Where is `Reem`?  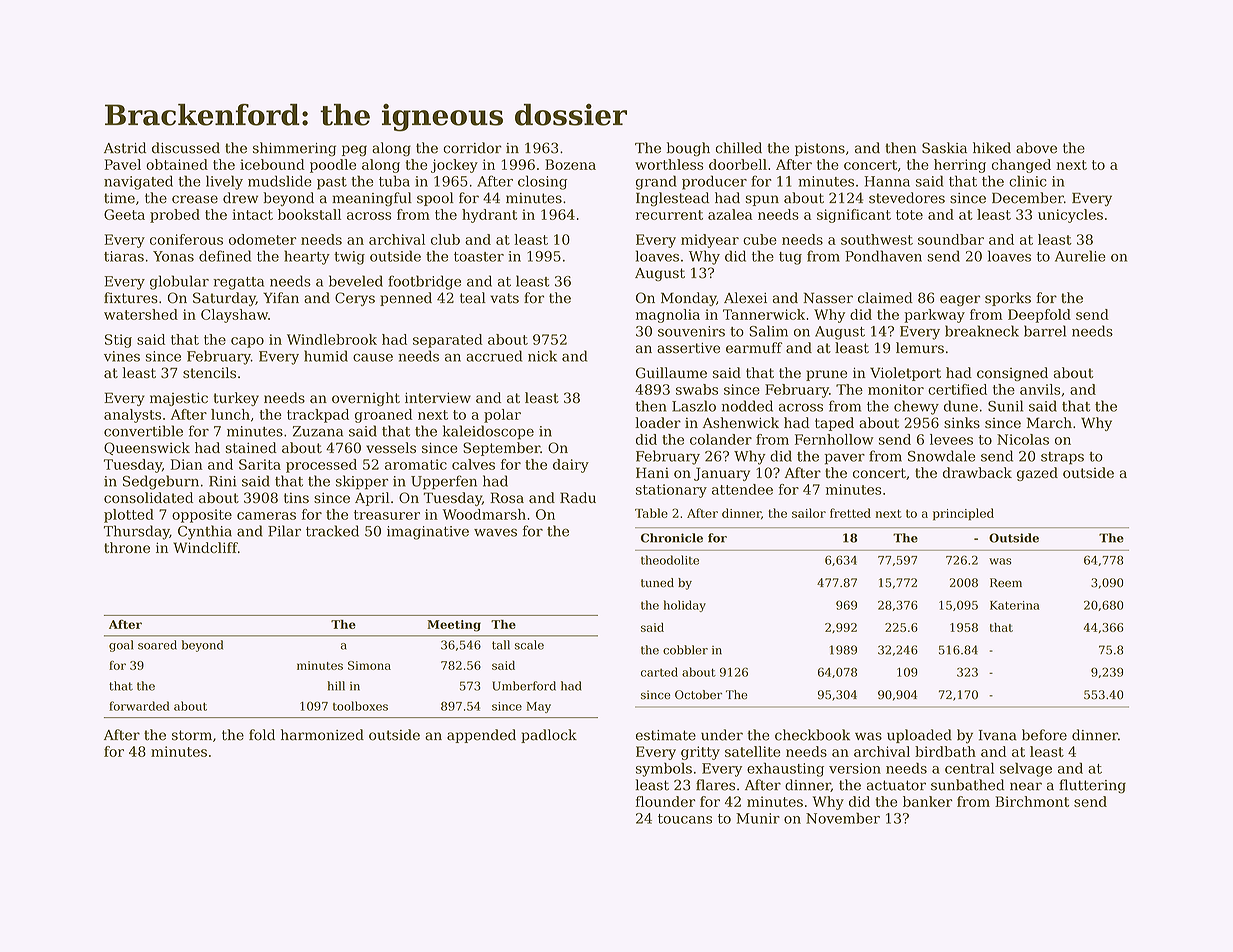
Reem is located at coordinates (1006, 583).
